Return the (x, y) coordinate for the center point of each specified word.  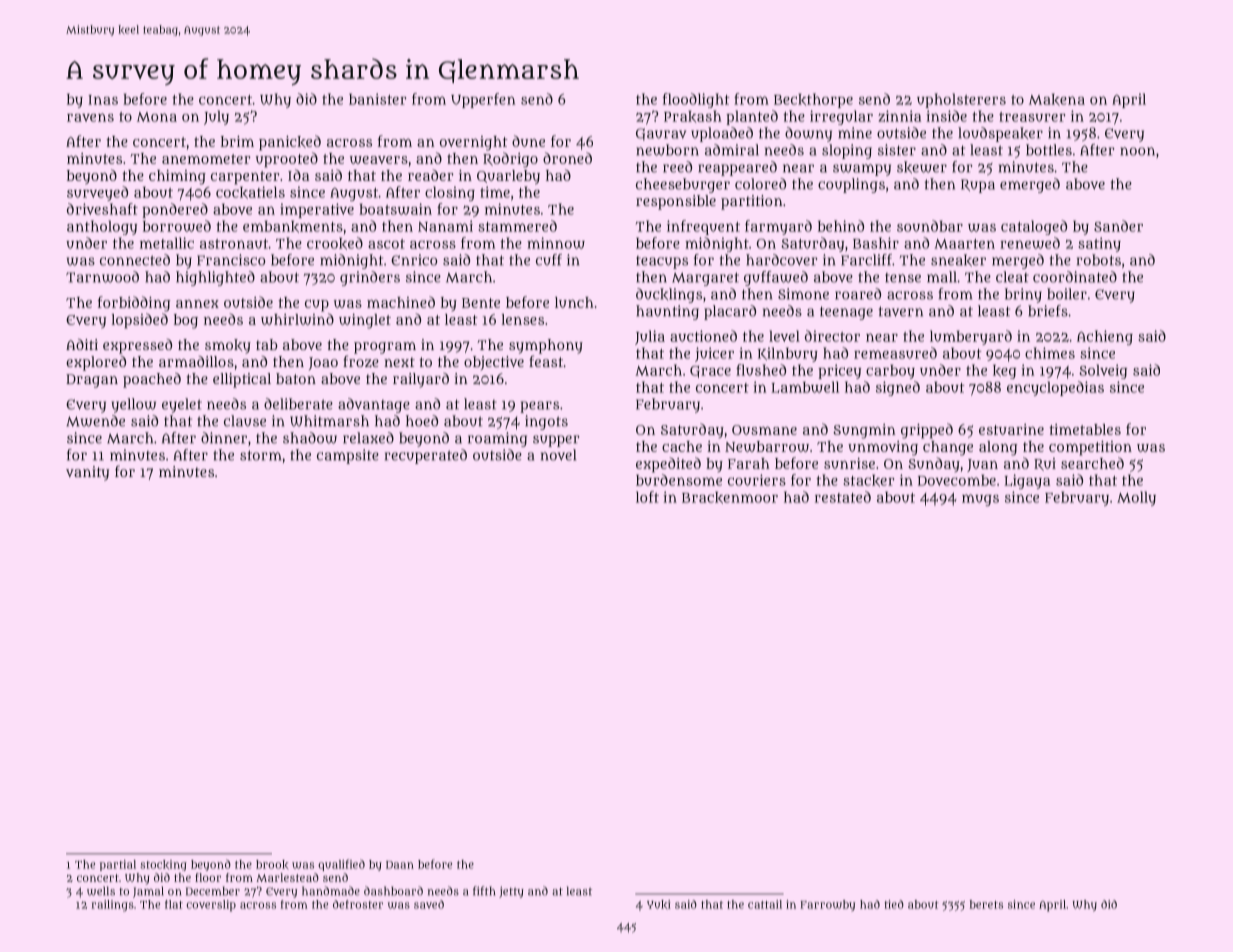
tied (894, 904)
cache (682, 446)
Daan (400, 865)
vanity (87, 473)
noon (1137, 151)
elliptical (242, 380)
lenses (523, 319)
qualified (341, 865)
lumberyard (971, 337)
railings (112, 906)
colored (760, 184)
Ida (298, 175)
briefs (1048, 311)
